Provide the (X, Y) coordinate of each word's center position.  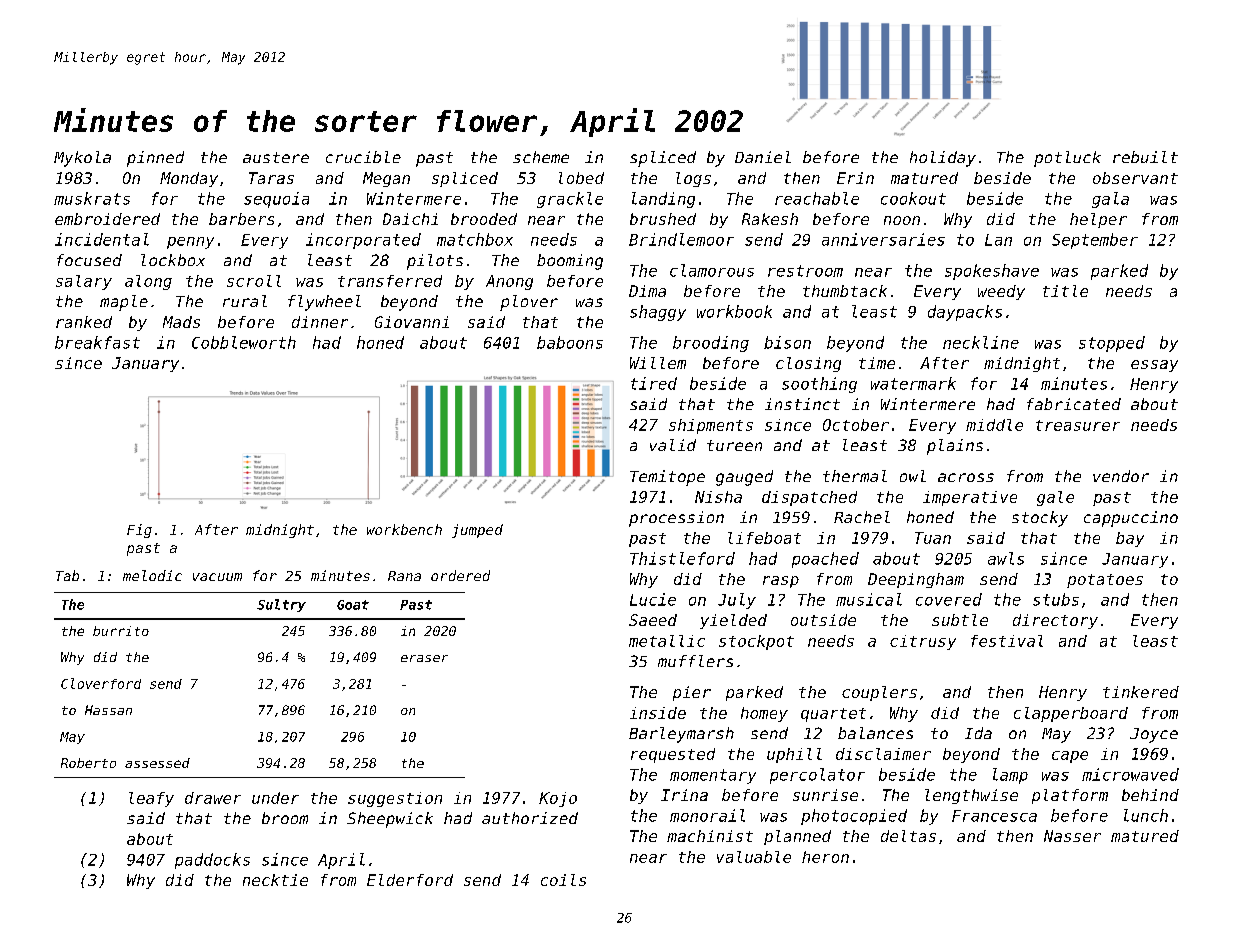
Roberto (88, 763)
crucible (363, 157)
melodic (152, 575)
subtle (960, 620)
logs (693, 179)
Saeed (653, 620)
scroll (254, 281)
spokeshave (992, 272)
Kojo (558, 799)
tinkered (1141, 692)
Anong (509, 282)
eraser (424, 658)
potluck (1067, 159)
